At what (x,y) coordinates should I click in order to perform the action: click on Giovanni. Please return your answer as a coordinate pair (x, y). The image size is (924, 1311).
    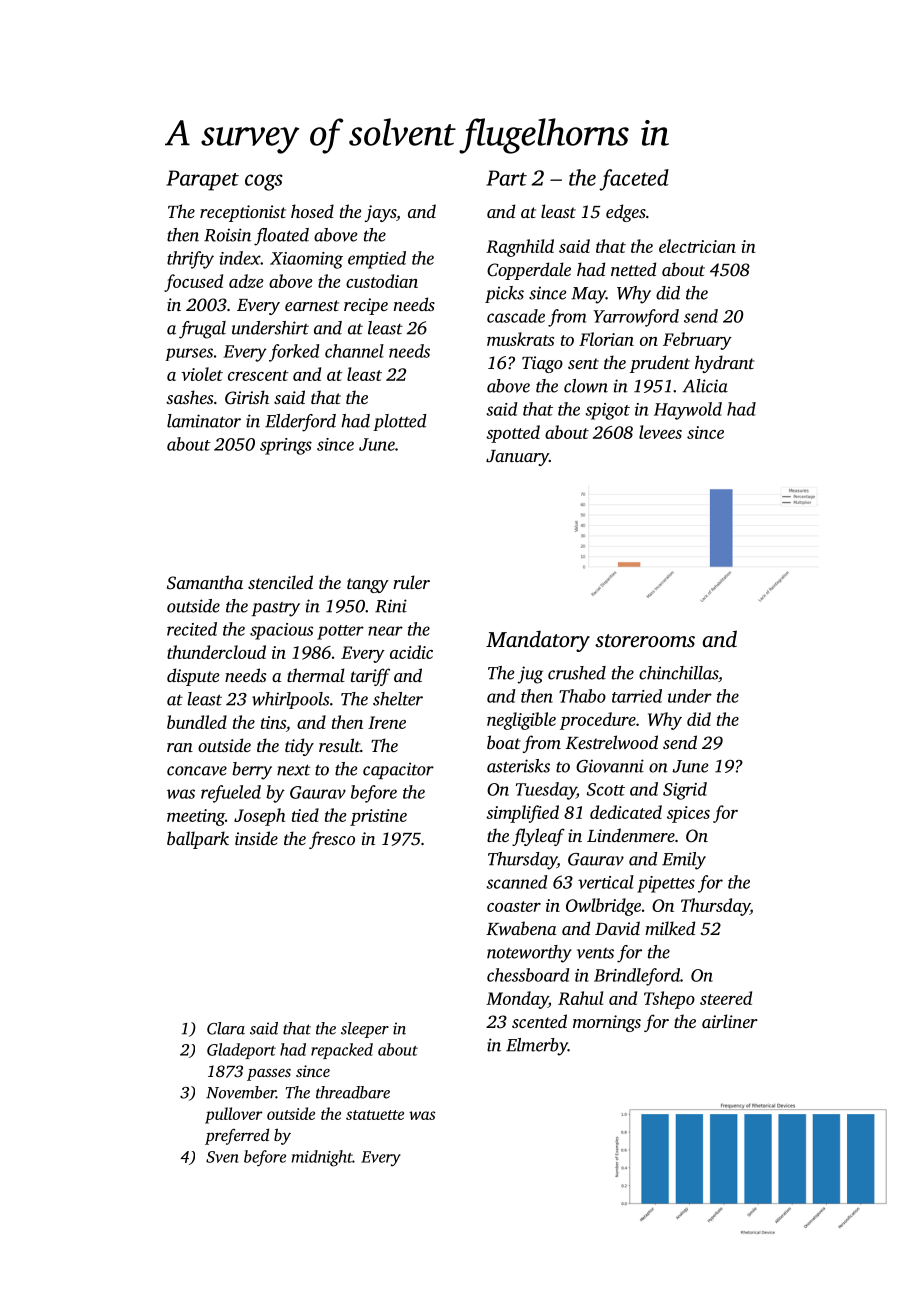
    Looking at the image, I should click on (610, 766).
